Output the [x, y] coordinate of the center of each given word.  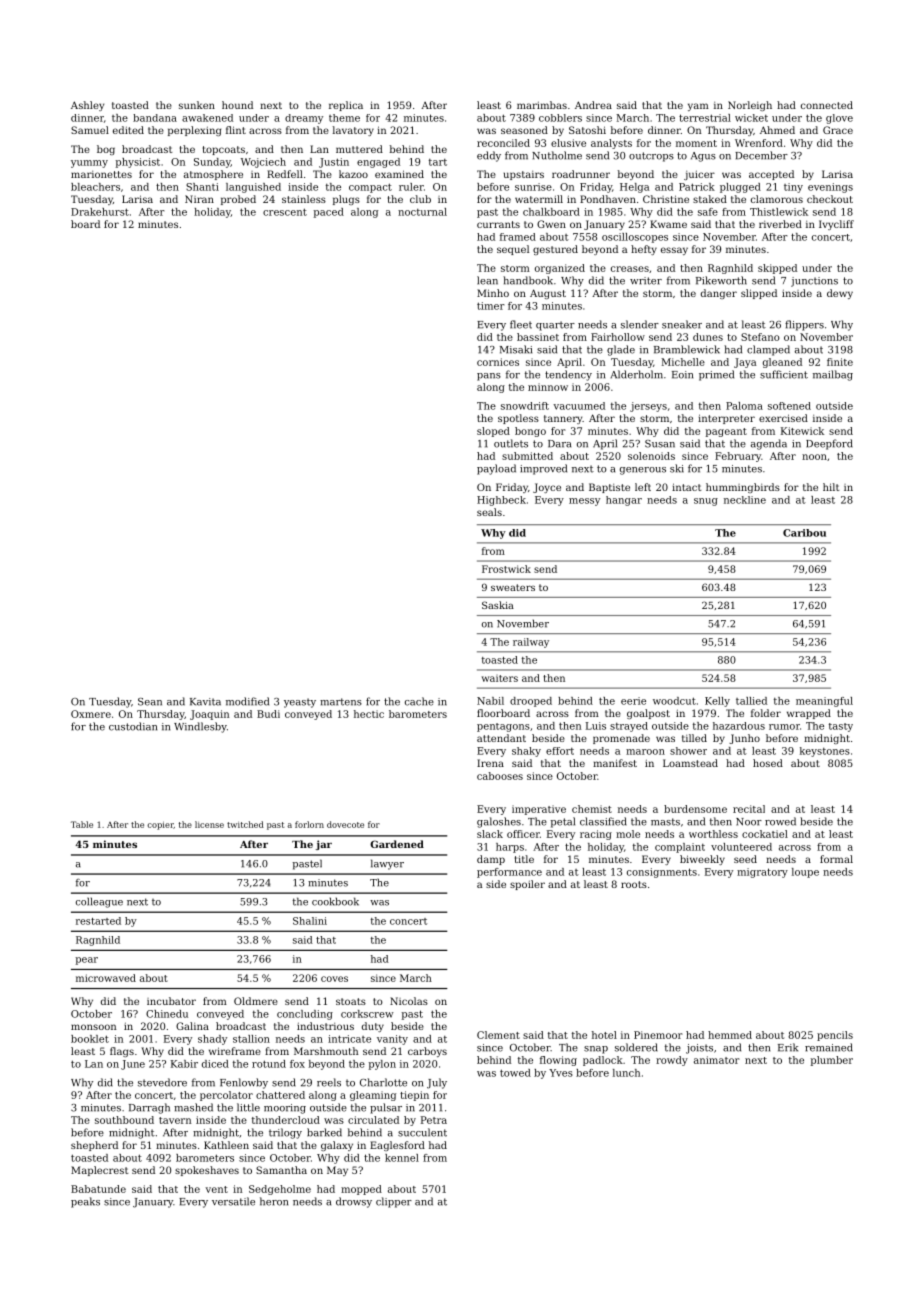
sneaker [682, 324]
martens [341, 702]
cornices [498, 362]
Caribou [804, 533]
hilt [831, 487]
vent [216, 1189]
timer [491, 306]
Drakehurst [100, 212]
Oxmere [91, 714]
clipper [394, 1202]
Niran [199, 199]
